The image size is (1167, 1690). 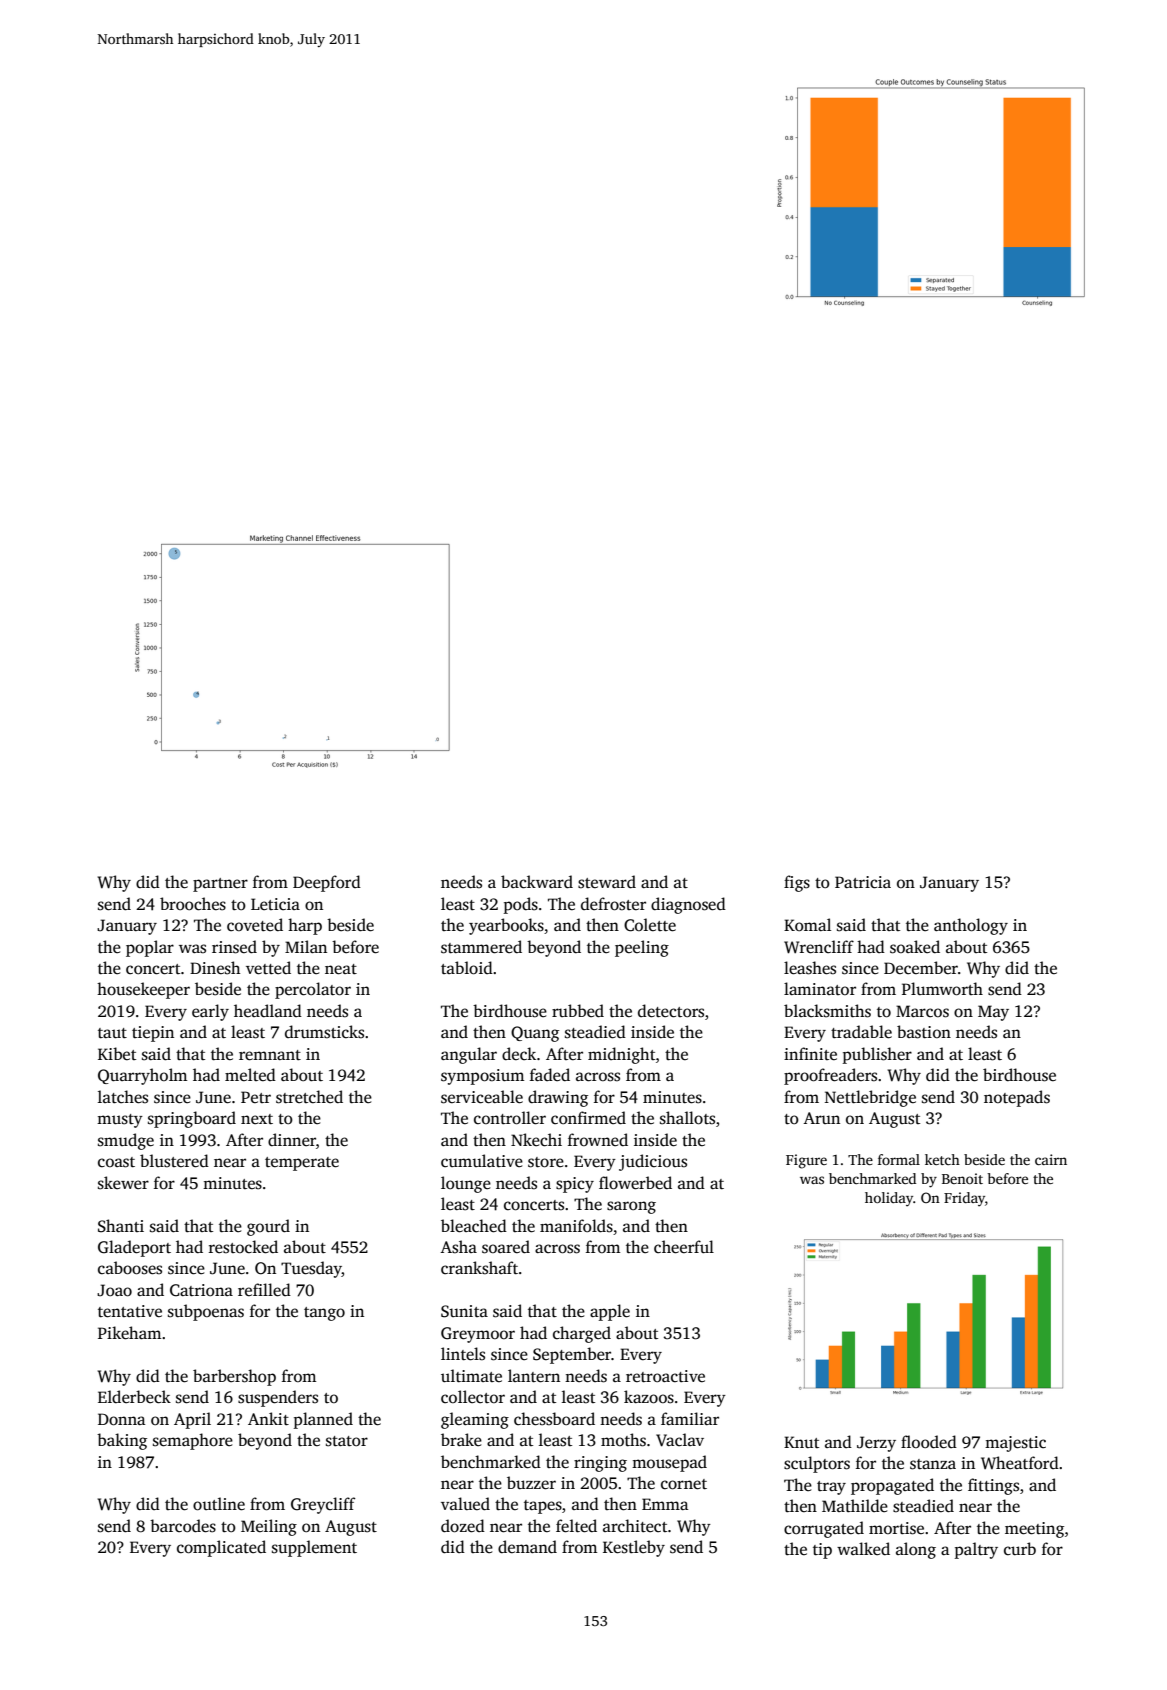 What do you see at coordinates (461, 1439) in the screenshot?
I see `brake` at bounding box center [461, 1439].
